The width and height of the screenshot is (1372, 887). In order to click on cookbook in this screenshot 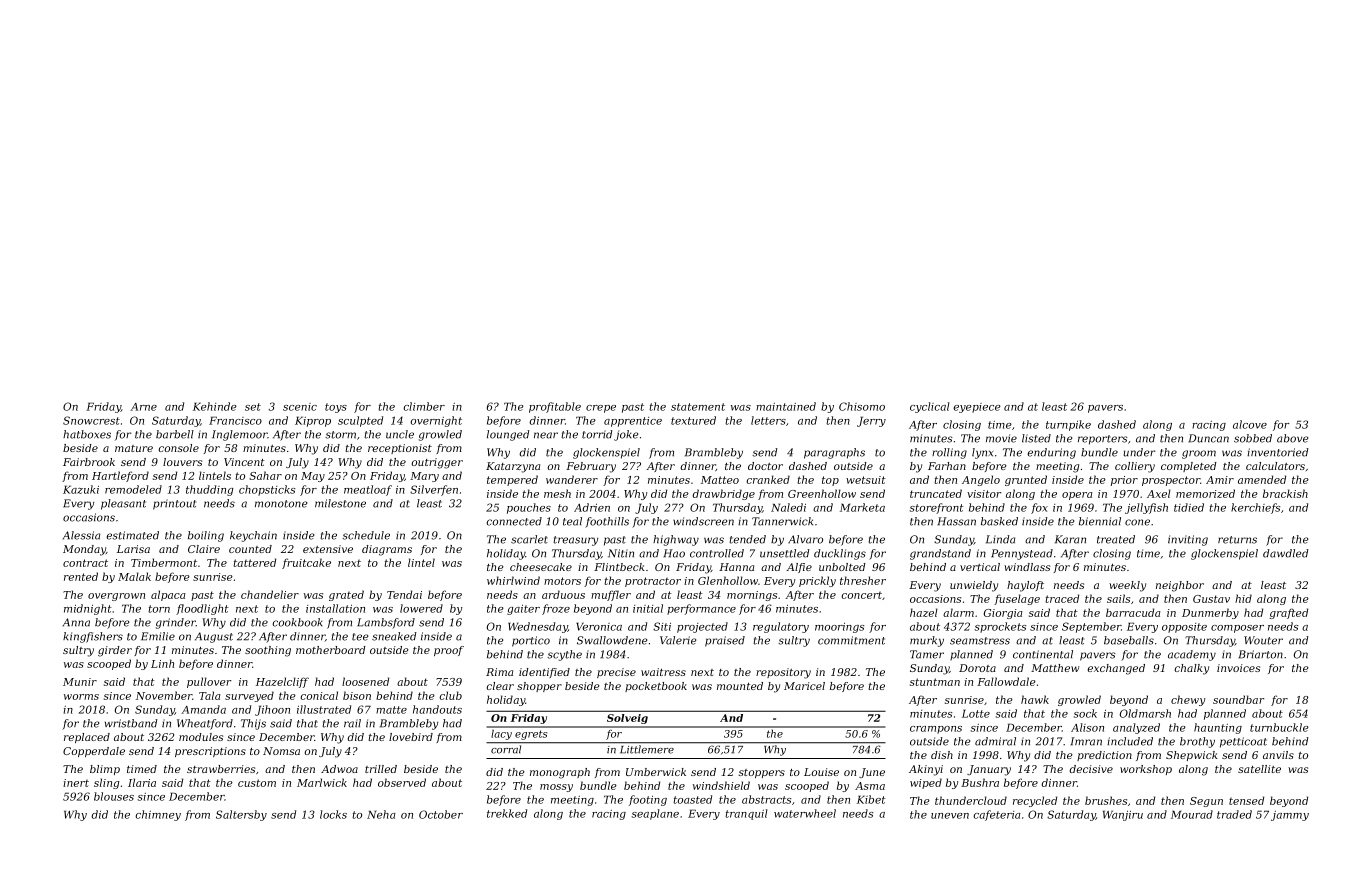, I will do `click(297, 622)`.
